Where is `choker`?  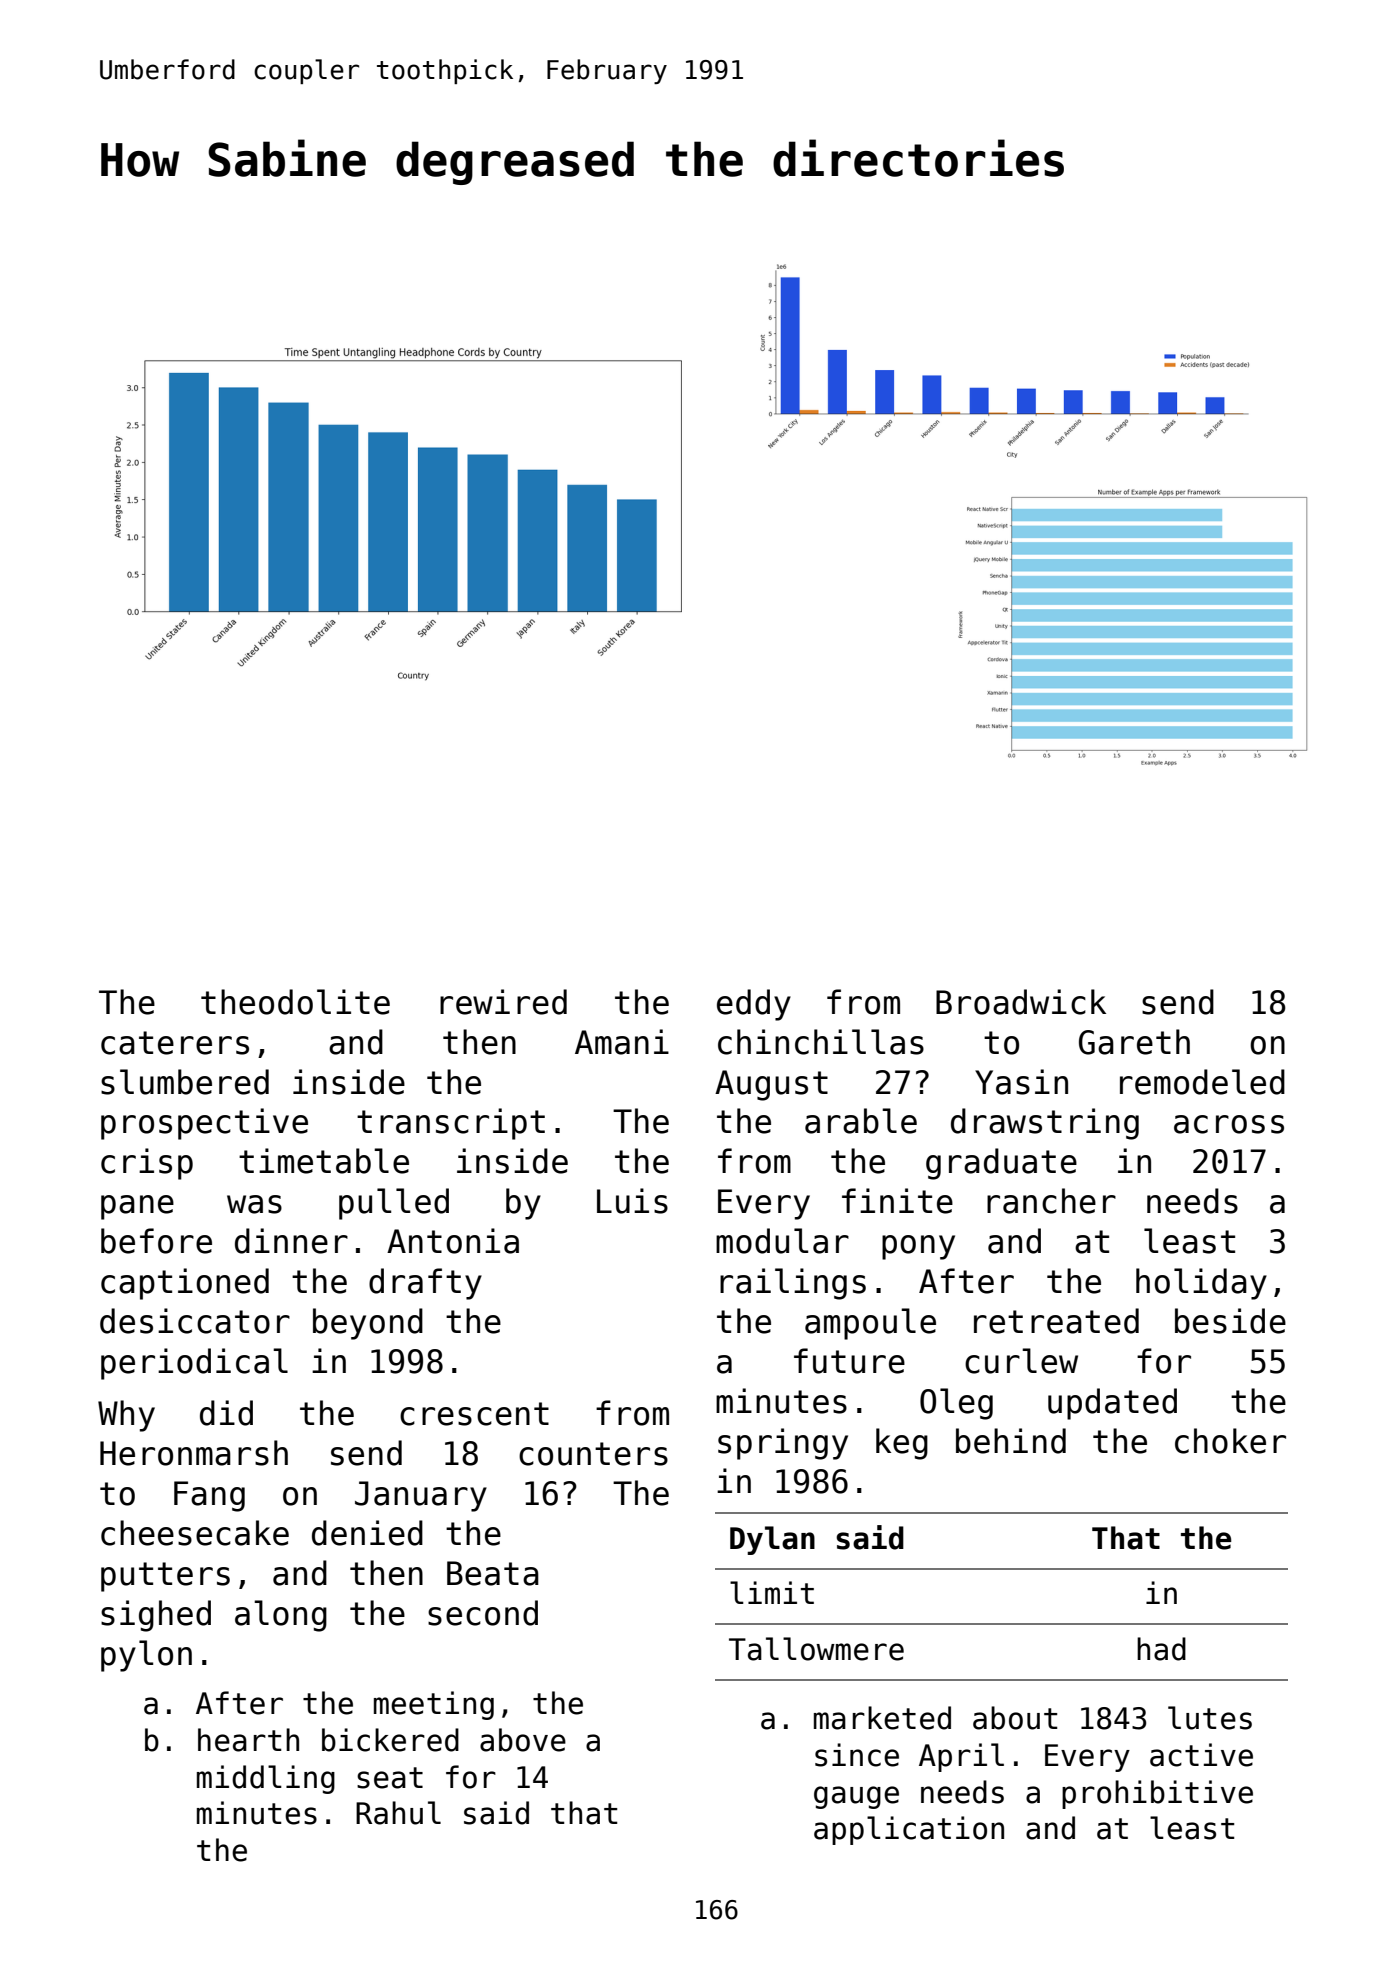
choker is located at coordinates (1230, 1441).
